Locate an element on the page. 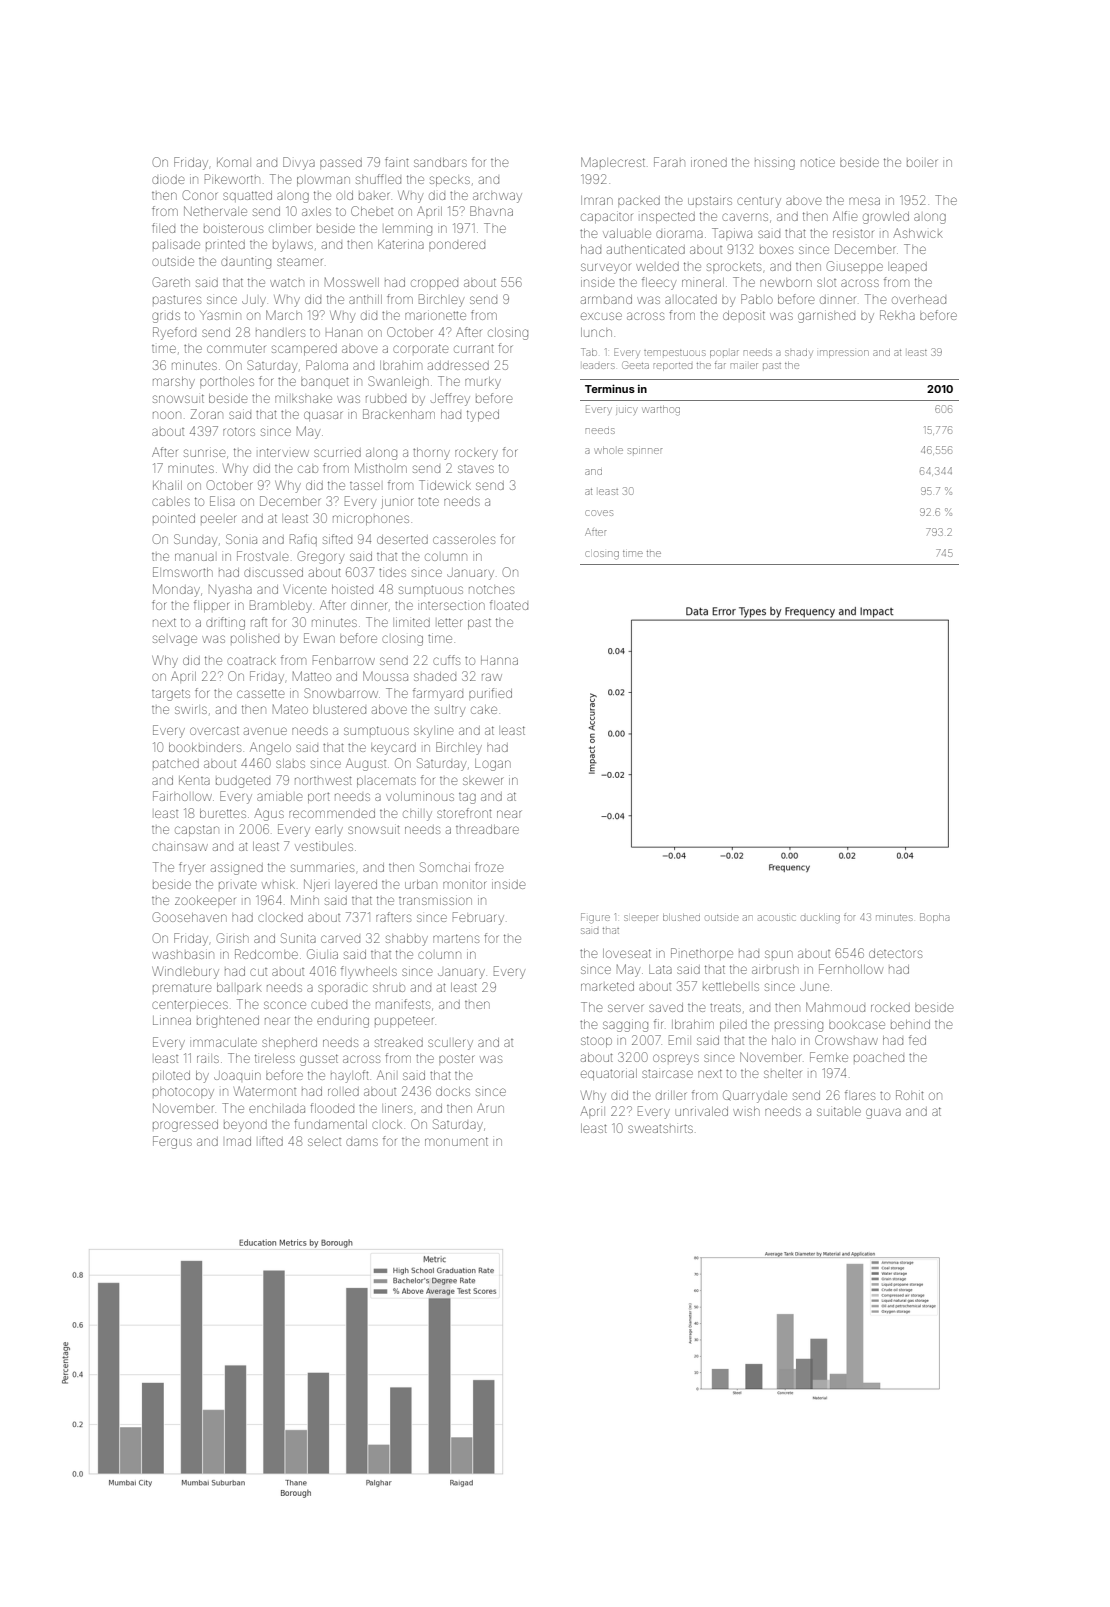  lunch is located at coordinates (596, 332).
